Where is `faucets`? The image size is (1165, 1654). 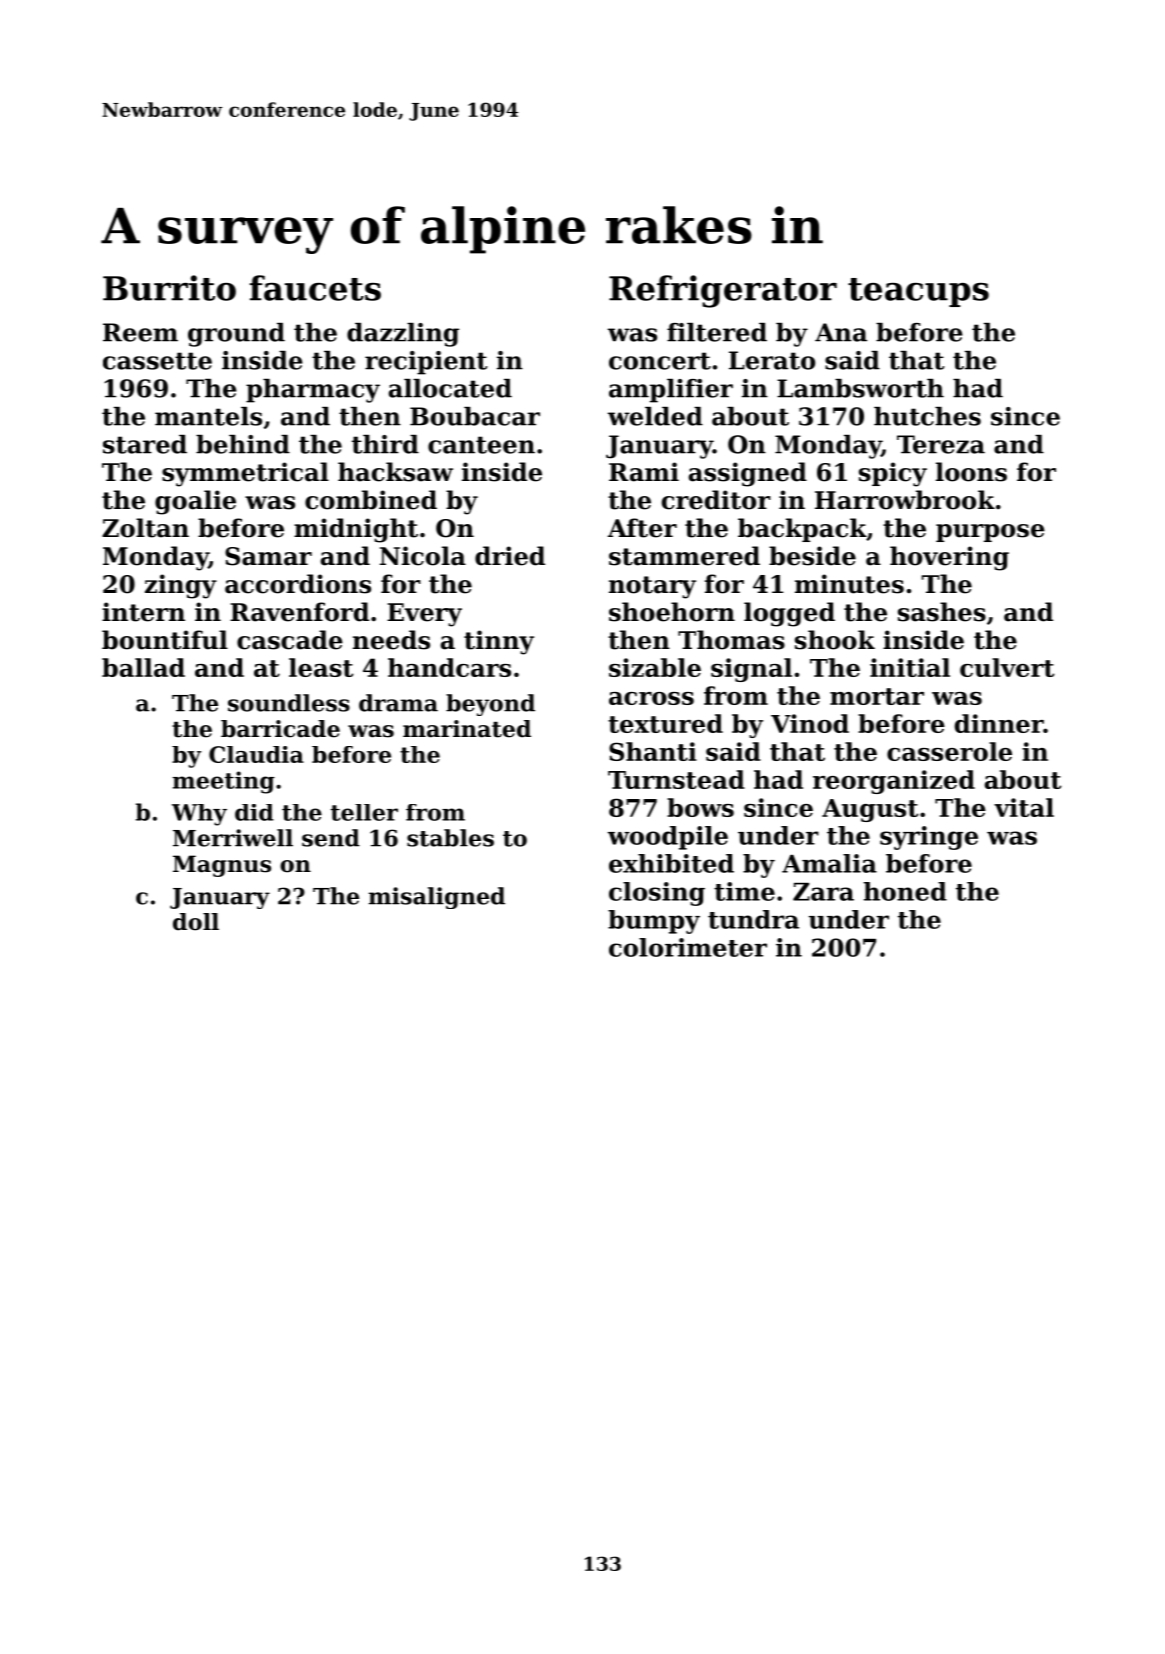 faucets is located at coordinates (315, 288).
